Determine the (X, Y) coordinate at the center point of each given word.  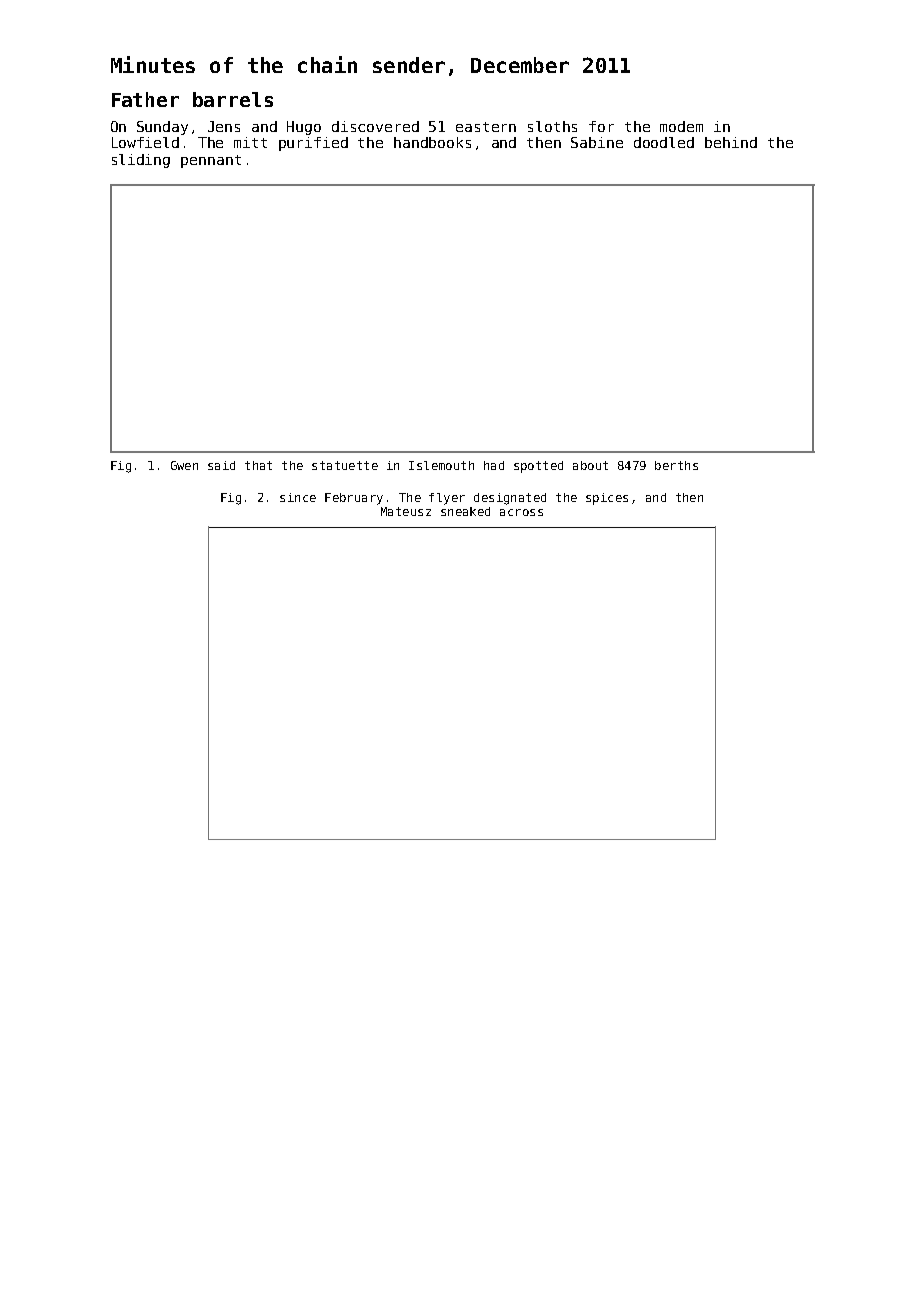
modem (681, 126)
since (298, 497)
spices (607, 499)
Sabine (597, 142)
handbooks (432, 142)
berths (676, 465)
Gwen (184, 465)
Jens (224, 126)
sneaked (465, 511)
